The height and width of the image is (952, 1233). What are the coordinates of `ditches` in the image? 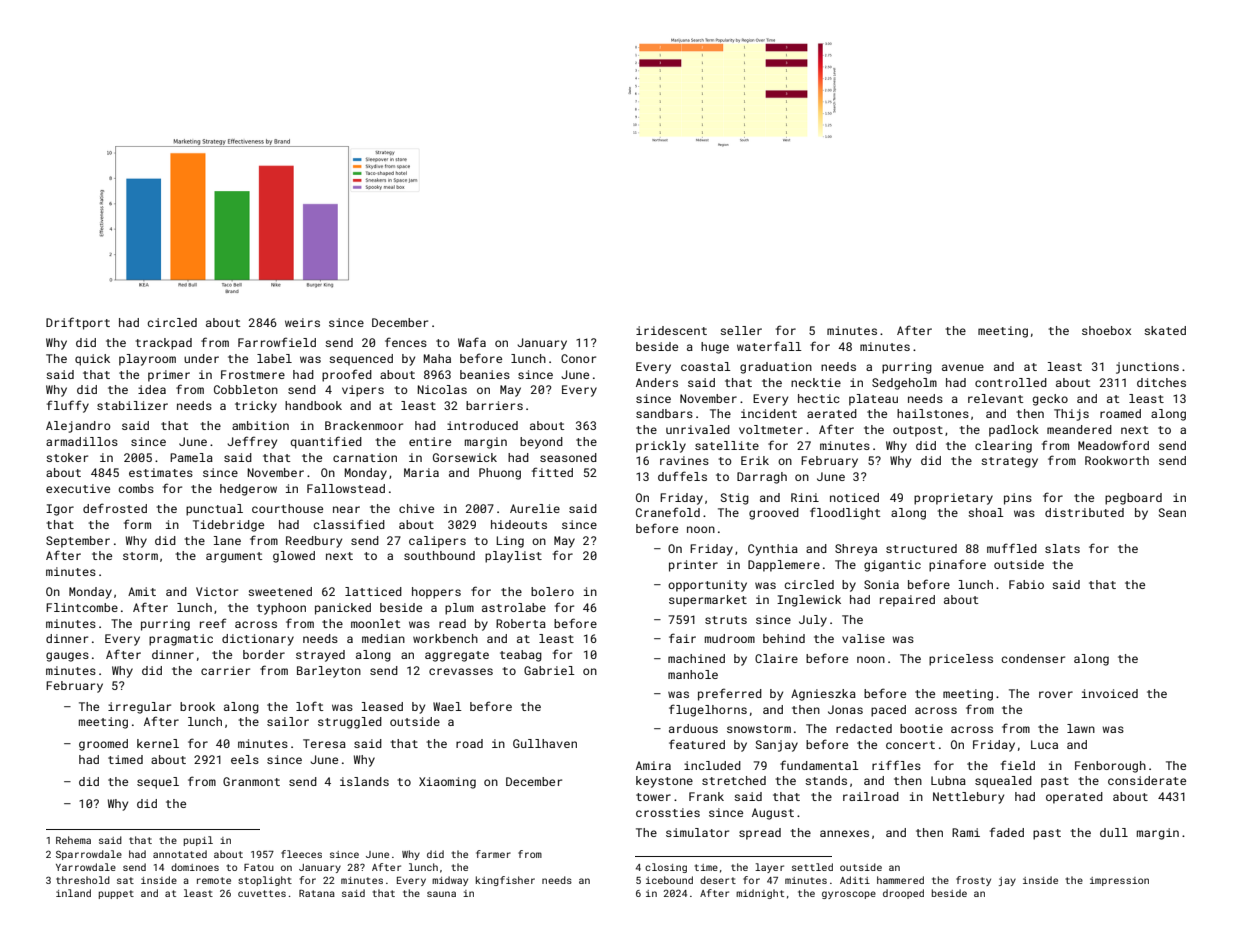 It's located at (1161, 382).
